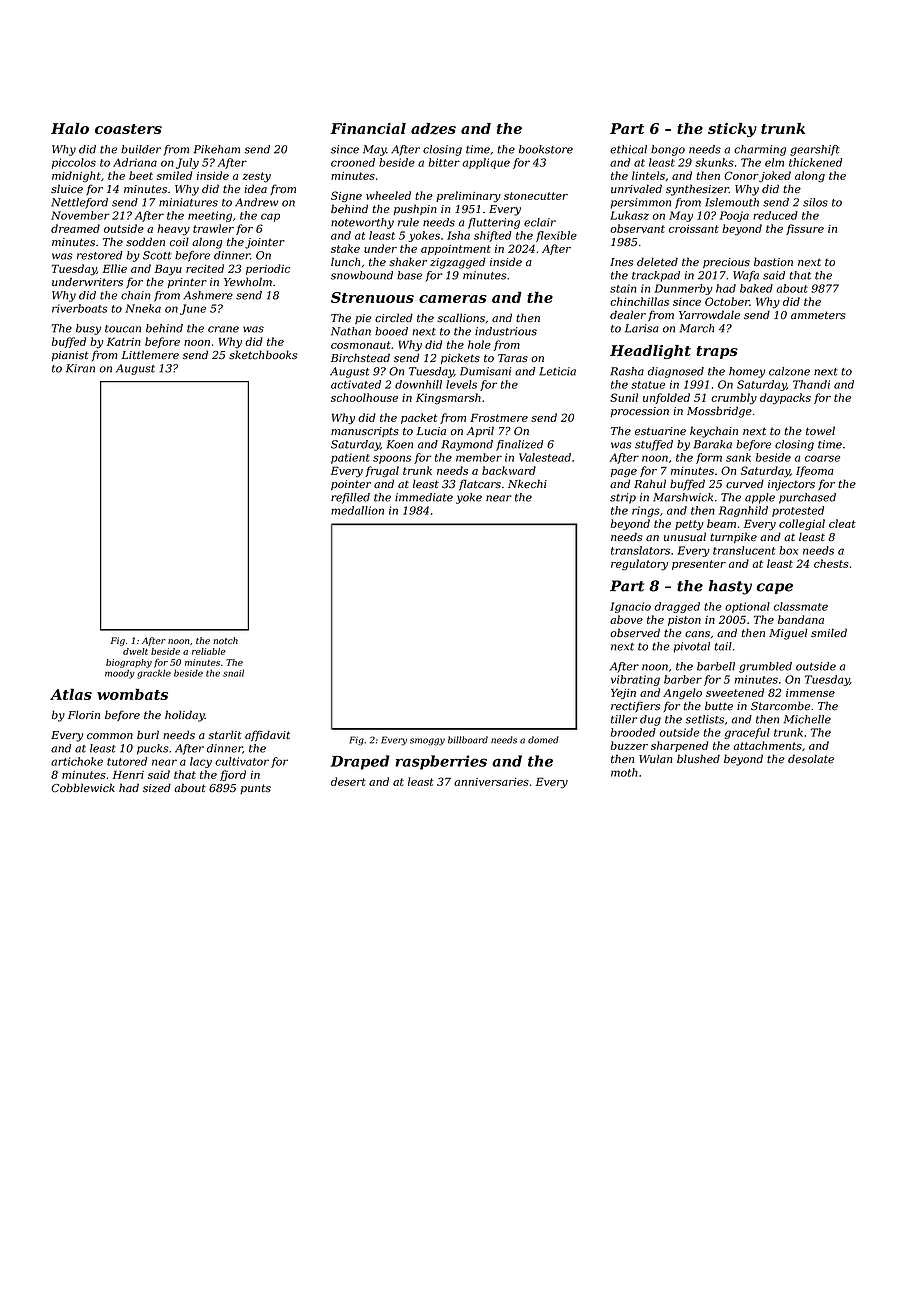 This page has height=1316, width=908. What do you see at coordinates (418, 384) in the page?
I see `downhill` at bounding box center [418, 384].
